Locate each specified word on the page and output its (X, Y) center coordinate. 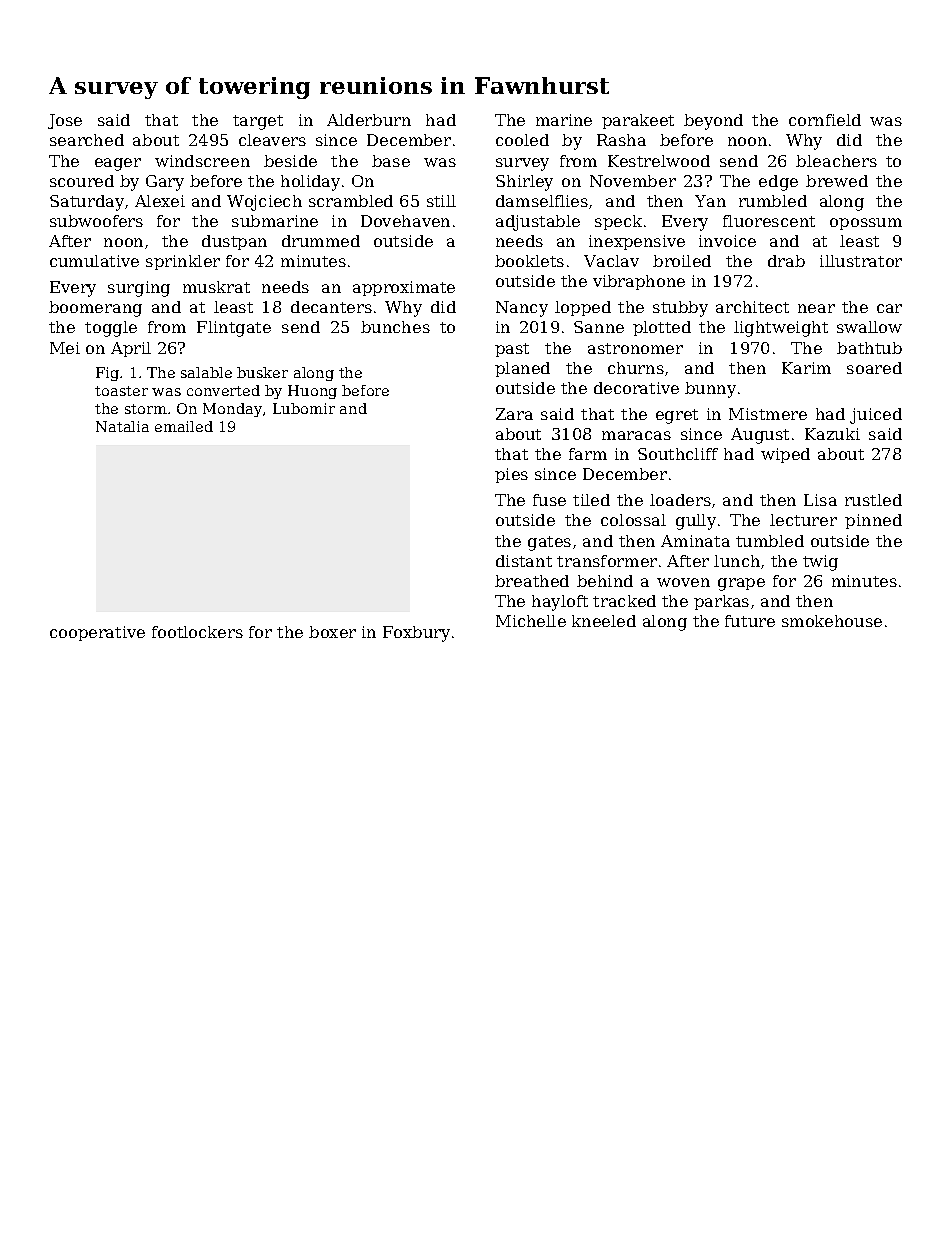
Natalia (122, 426)
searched (87, 140)
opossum (866, 224)
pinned (873, 521)
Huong (312, 392)
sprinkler (183, 262)
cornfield (825, 120)
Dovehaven (405, 221)
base (391, 161)
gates (549, 543)
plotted (662, 328)
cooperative (97, 633)
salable (206, 372)
